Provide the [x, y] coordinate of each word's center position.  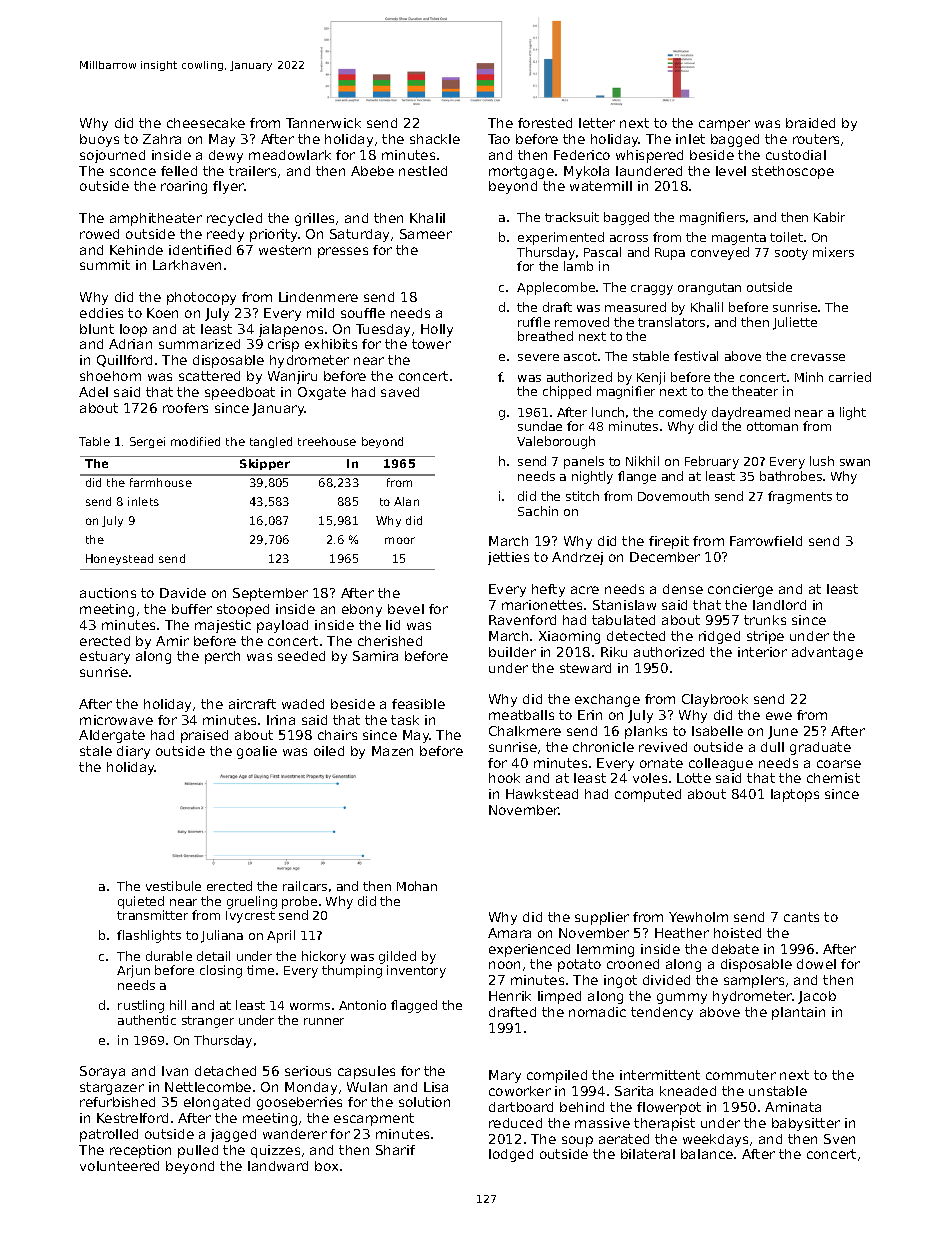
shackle [435, 139]
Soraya [102, 1072]
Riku [614, 652]
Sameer [426, 234]
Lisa [436, 1087]
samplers [754, 981]
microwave [116, 720]
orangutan [709, 289]
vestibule [173, 886]
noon [504, 965]
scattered [209, 376]
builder [512, 652]
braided [810, 123]
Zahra [162, 139]
